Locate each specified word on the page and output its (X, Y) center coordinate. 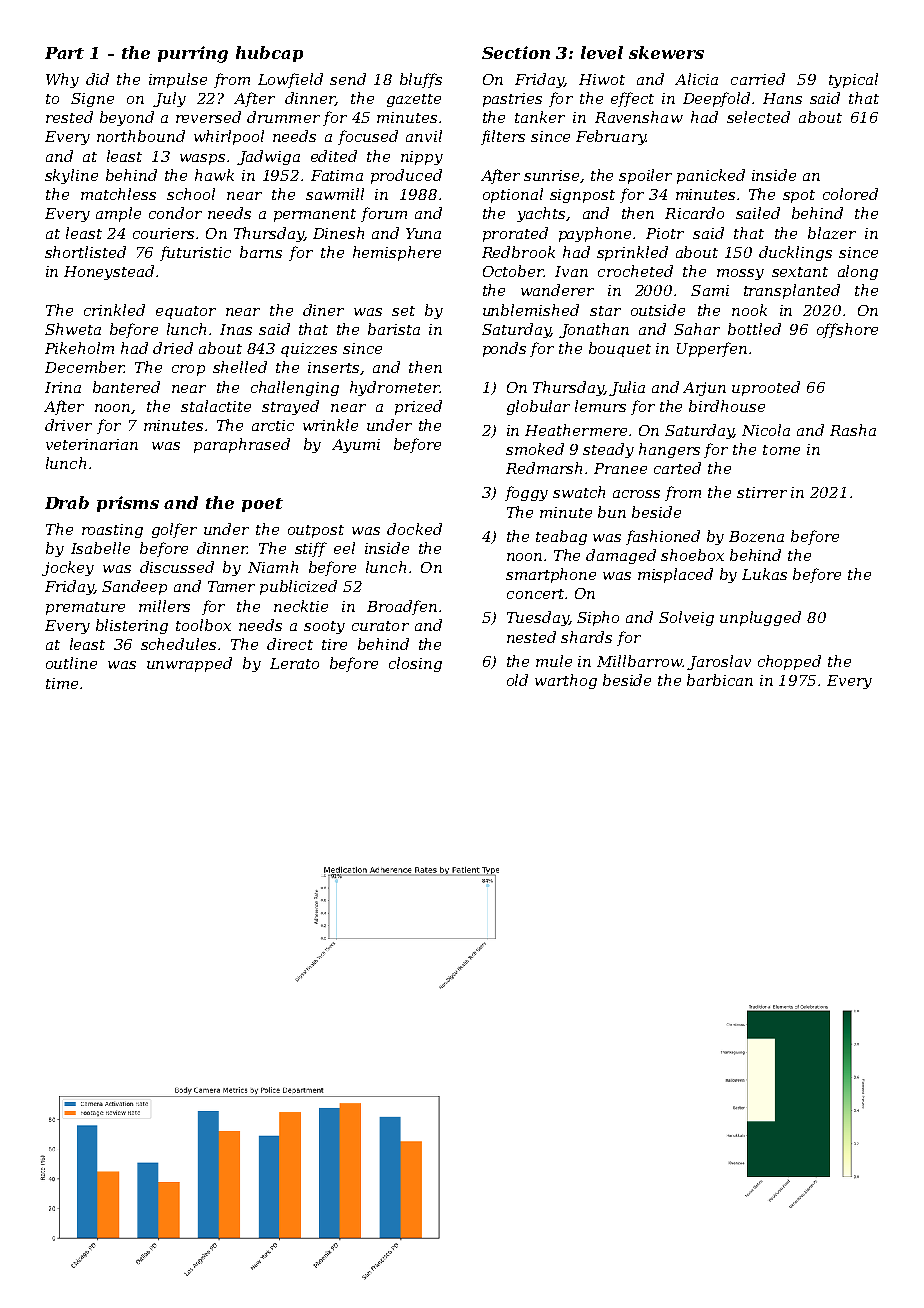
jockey (68, 568)
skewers (666, 52)
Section (516, 52)
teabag (561, 537)
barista (394, 329)
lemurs (600, 406)
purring (193, 54)
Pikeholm (79, 348)
